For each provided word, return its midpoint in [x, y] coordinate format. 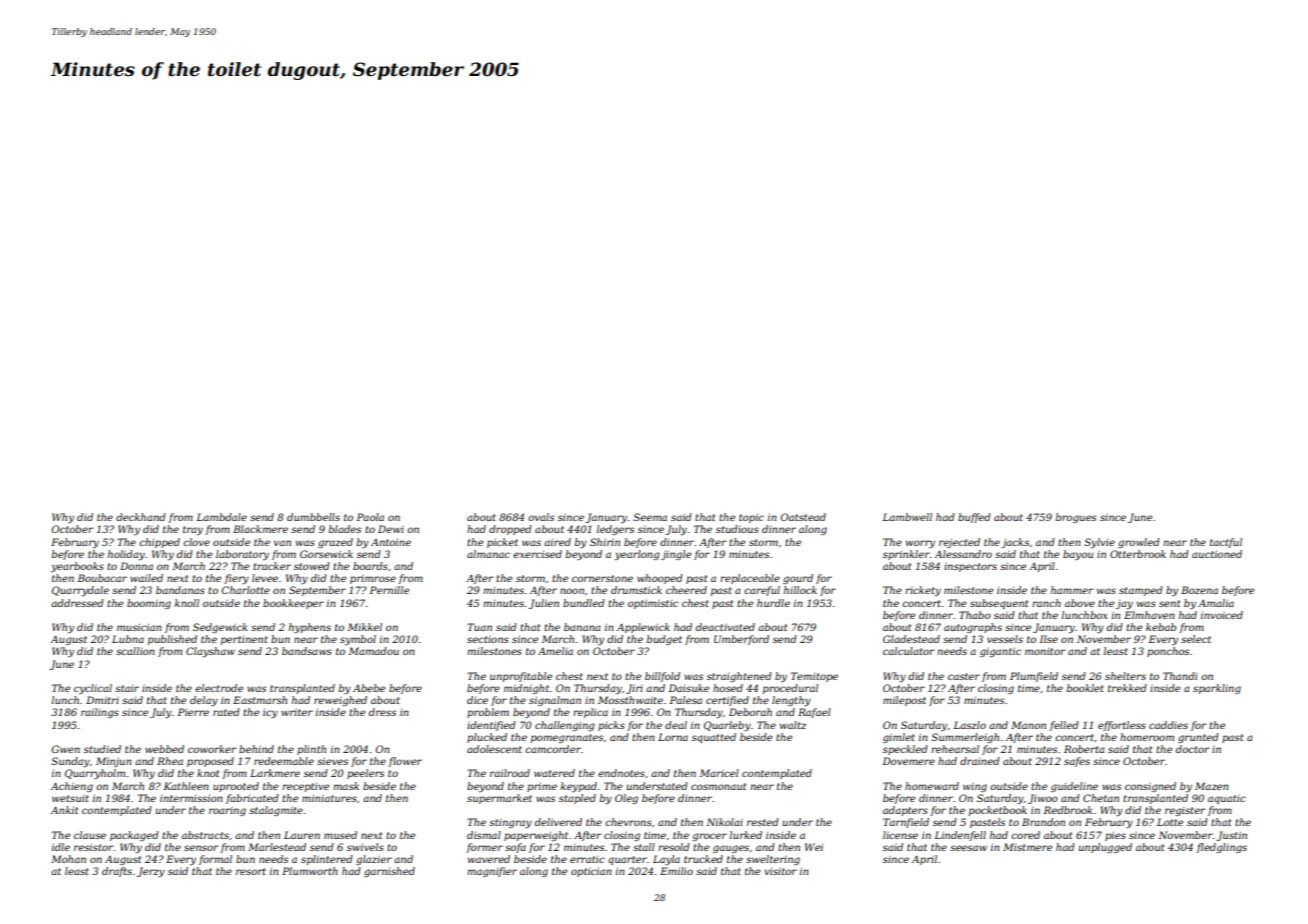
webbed [164, 749]
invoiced [1222, 615]
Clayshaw [210, 652]
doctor [1193, 749]
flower [405, 762]
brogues [1076, 518]
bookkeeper [293, 604]
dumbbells [313, 517]
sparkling [1217, 689]
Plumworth [310, 871]
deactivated [725, 627]
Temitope [814, 677]
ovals [541, 517]
